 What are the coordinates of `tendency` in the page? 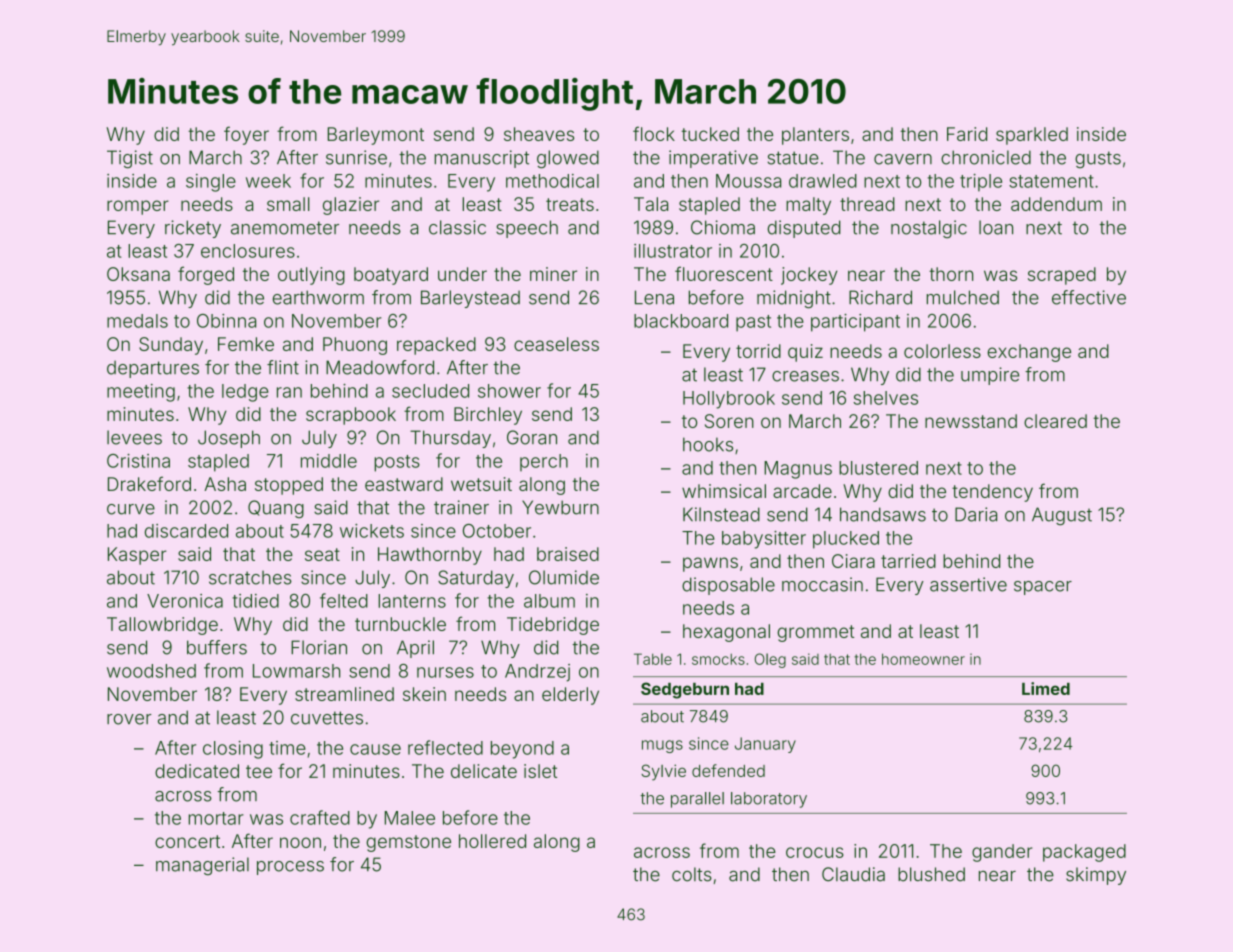 It's located at (992, 493).
